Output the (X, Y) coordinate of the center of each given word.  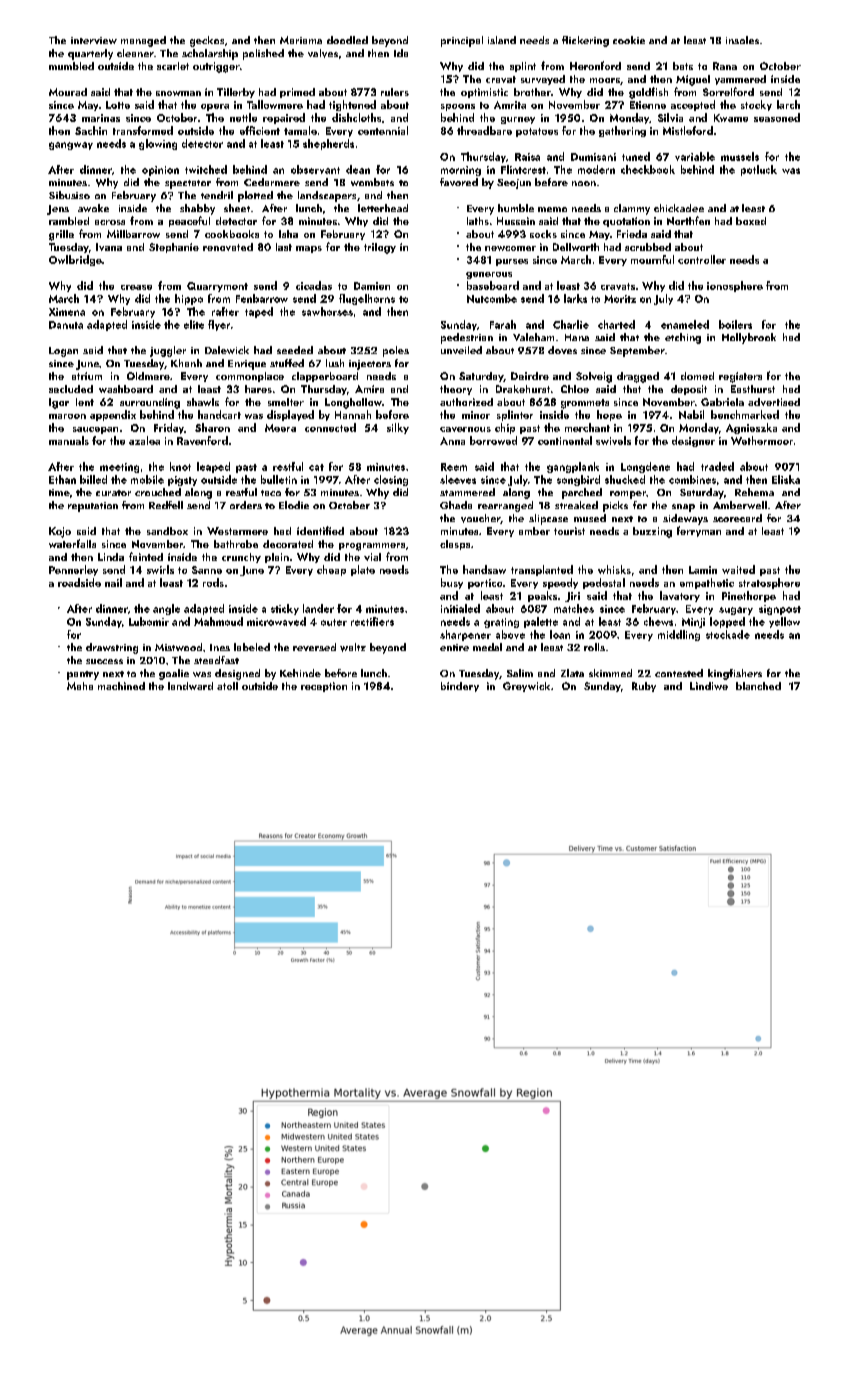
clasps (455, 545)
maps (309, 249)
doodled (347, 40)
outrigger (216, 67)
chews (658, 621)
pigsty (182, 481)
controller (702, 259)
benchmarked (745, 414)
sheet (237, 208)
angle (166, 609)
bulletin (279, 479)
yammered (740, 80)
